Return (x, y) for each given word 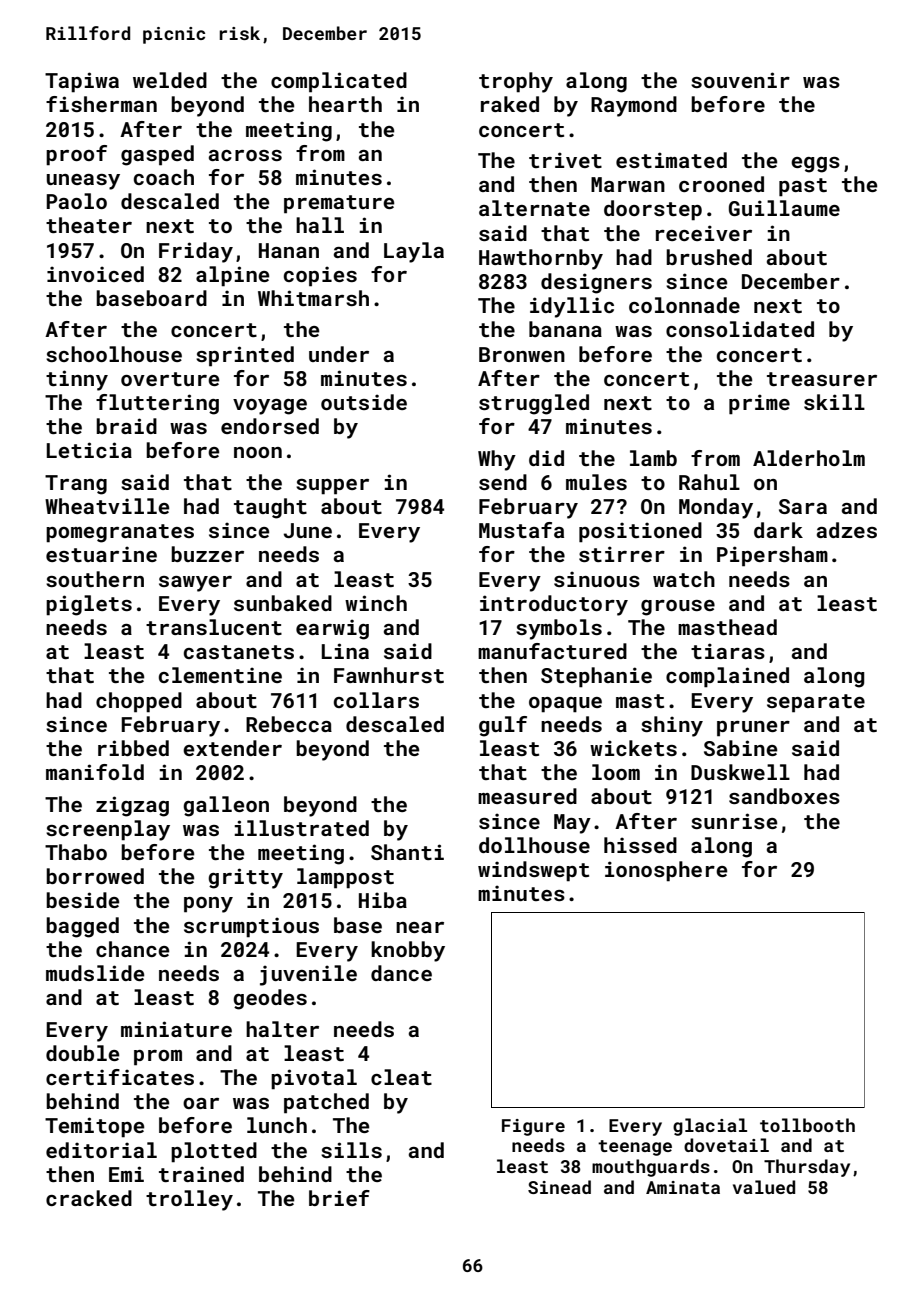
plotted (214, 1152)
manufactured (552, 651)
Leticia (89, 450)
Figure (533, 1127)
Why (497, 460)
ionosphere (666, 871)
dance (401, 973)
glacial (710, 1127)
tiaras (728, 651)
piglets (89, 605)
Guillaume (784, 208)
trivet (565, 160)
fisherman (101, 104)
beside (82, 900)
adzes (847, 530)
